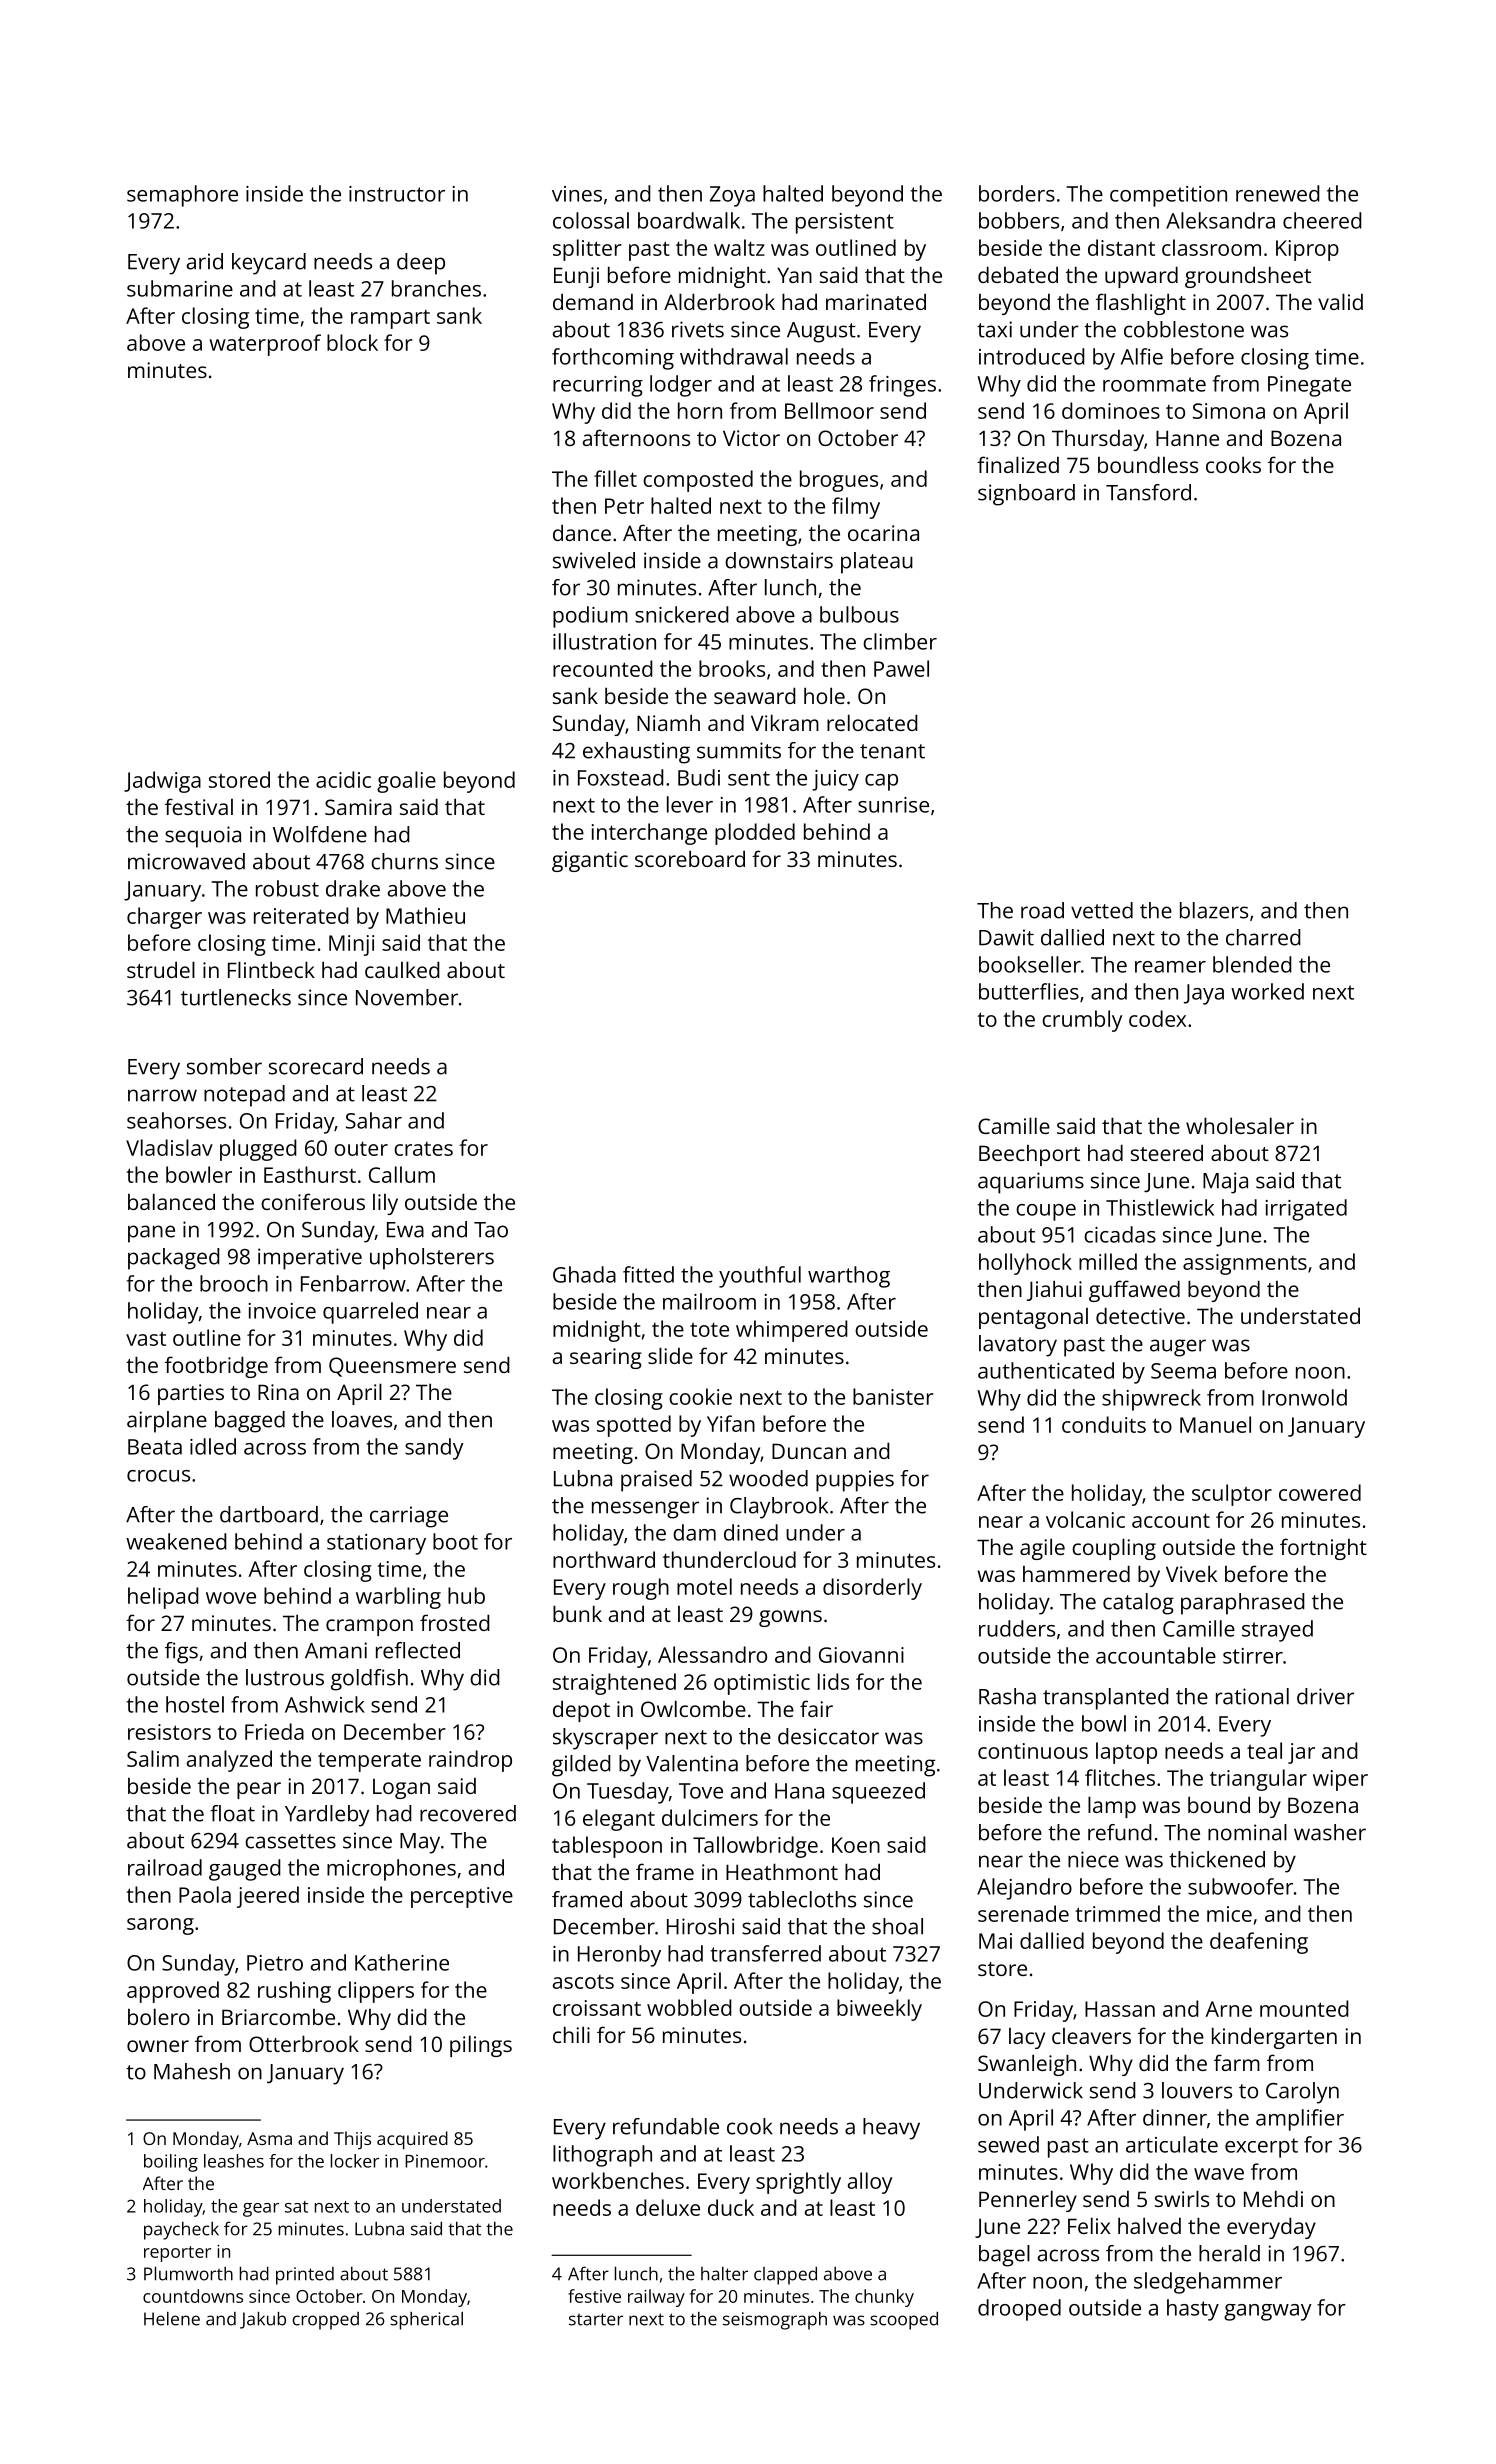 The image size is (1496, 2464). I want to click on irrigated, so click(1306, 1210).
